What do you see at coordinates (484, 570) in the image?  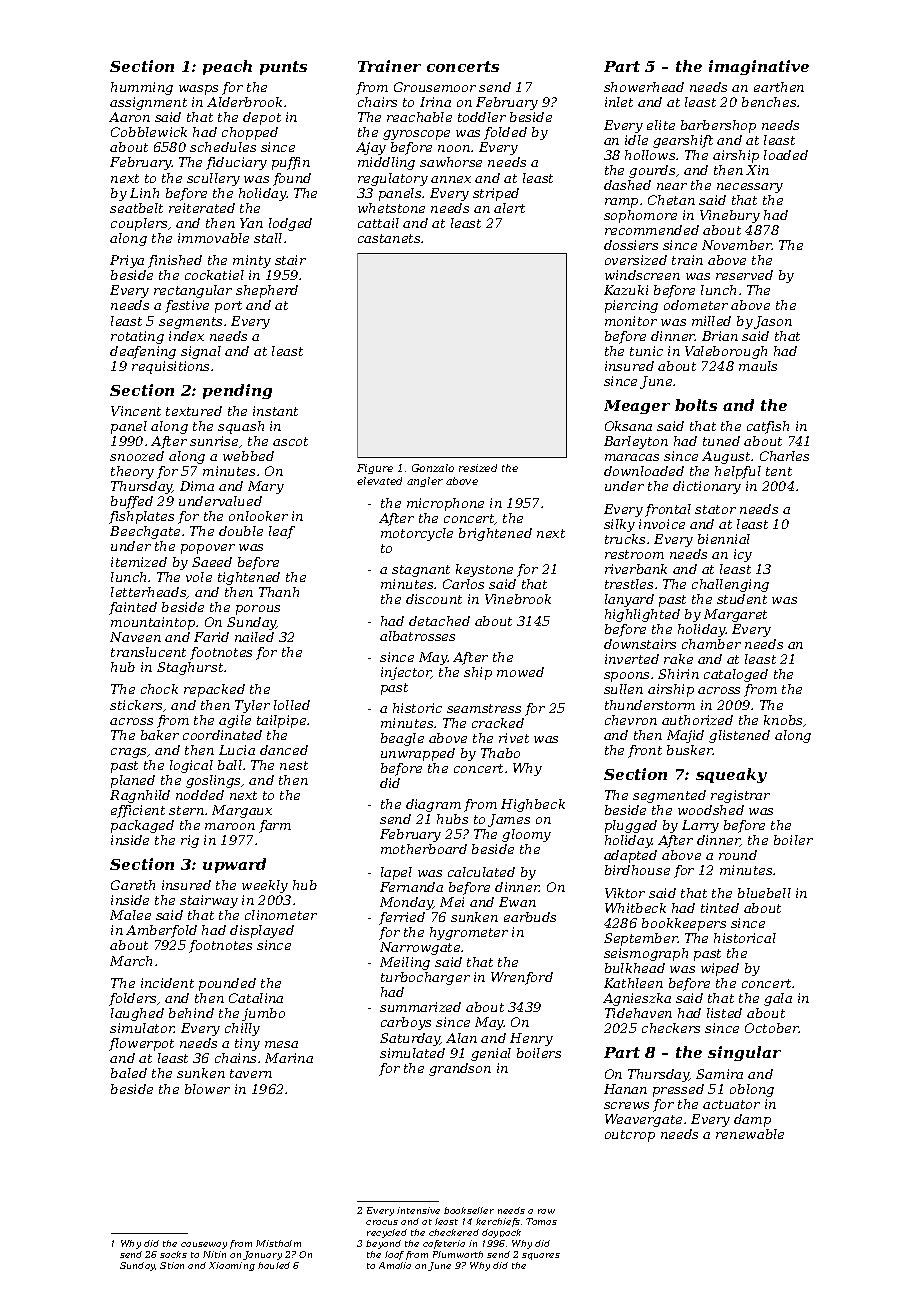 I see `keystone` at bounding box center [484, 570].
